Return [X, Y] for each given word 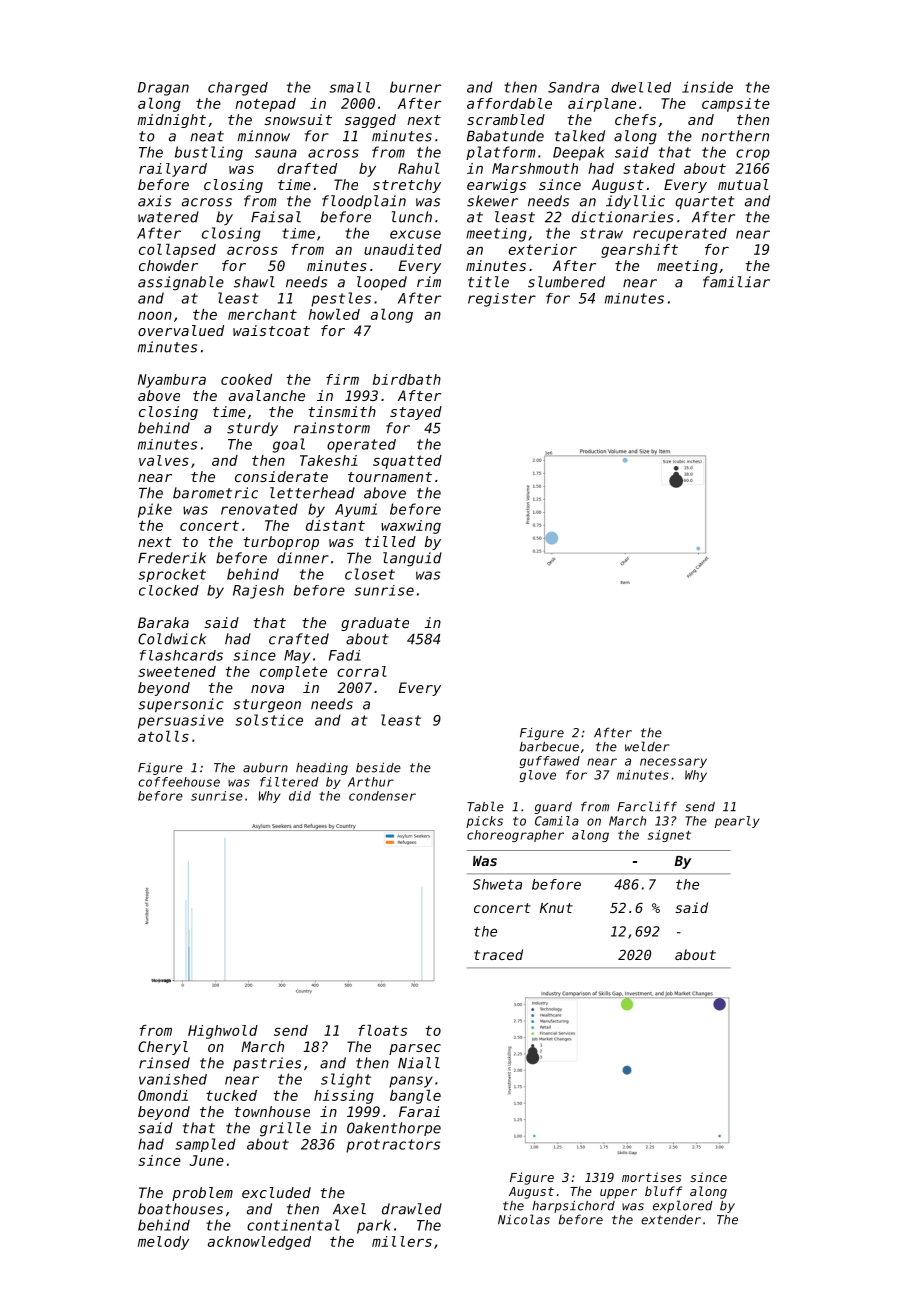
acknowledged [259, 1243]
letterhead [312, 493]
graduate [375, 624]
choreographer [515, 836]
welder [647, 746]
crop [753, 155]
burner [415, 87]
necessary [673, 763]
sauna [276, 153]
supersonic [181, 705]
